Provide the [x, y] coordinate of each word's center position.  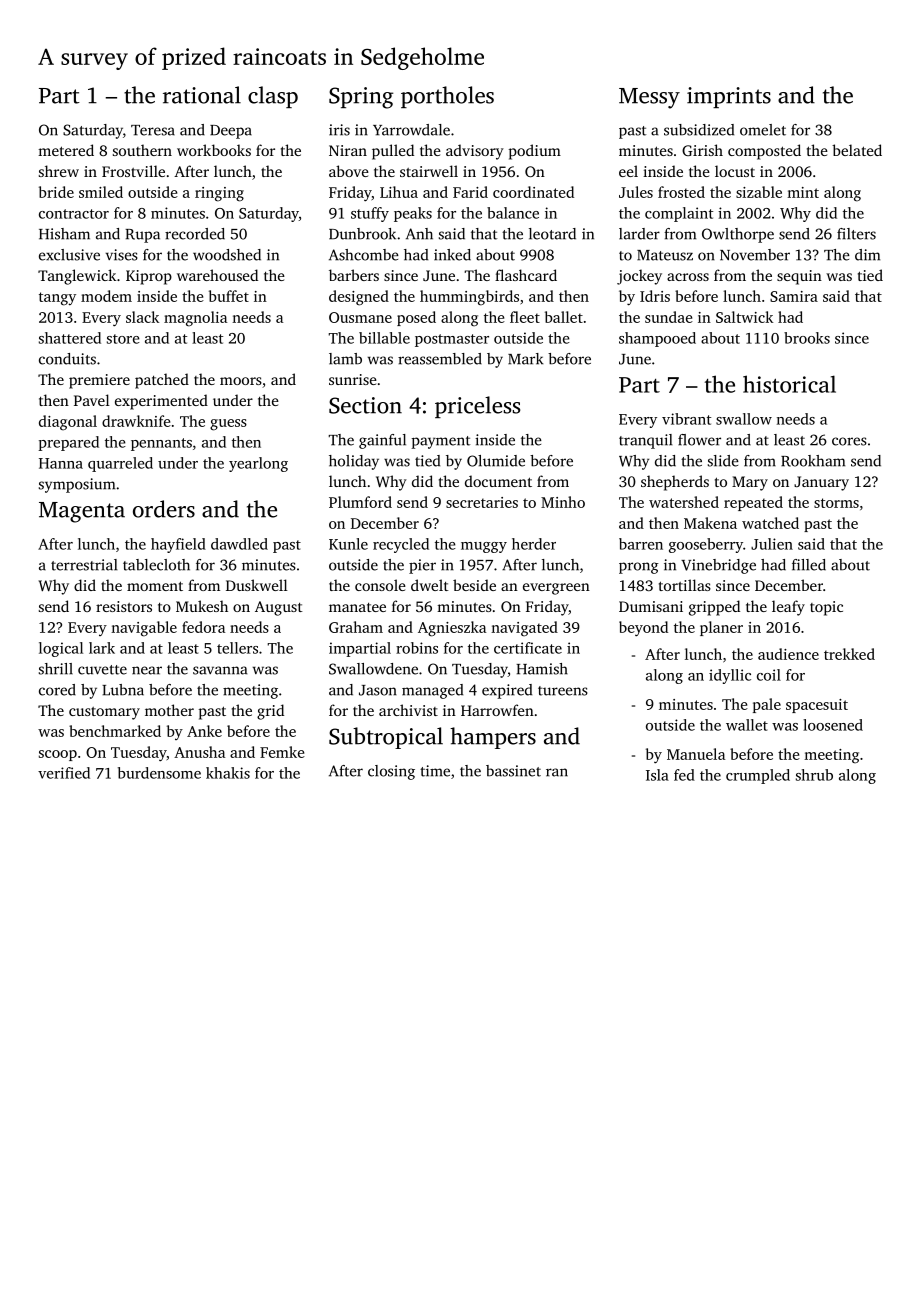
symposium [77, 485]
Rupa [142, 236]
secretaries [482, 502]
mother [169, 710]
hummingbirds [469, 298]
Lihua [399, 192]
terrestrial [84, 565]
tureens [563, 691]
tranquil [646, 441]
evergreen [556, 589]
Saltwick [744, 317]
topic [826, 608]
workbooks [214, 150]
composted [764, 152]
